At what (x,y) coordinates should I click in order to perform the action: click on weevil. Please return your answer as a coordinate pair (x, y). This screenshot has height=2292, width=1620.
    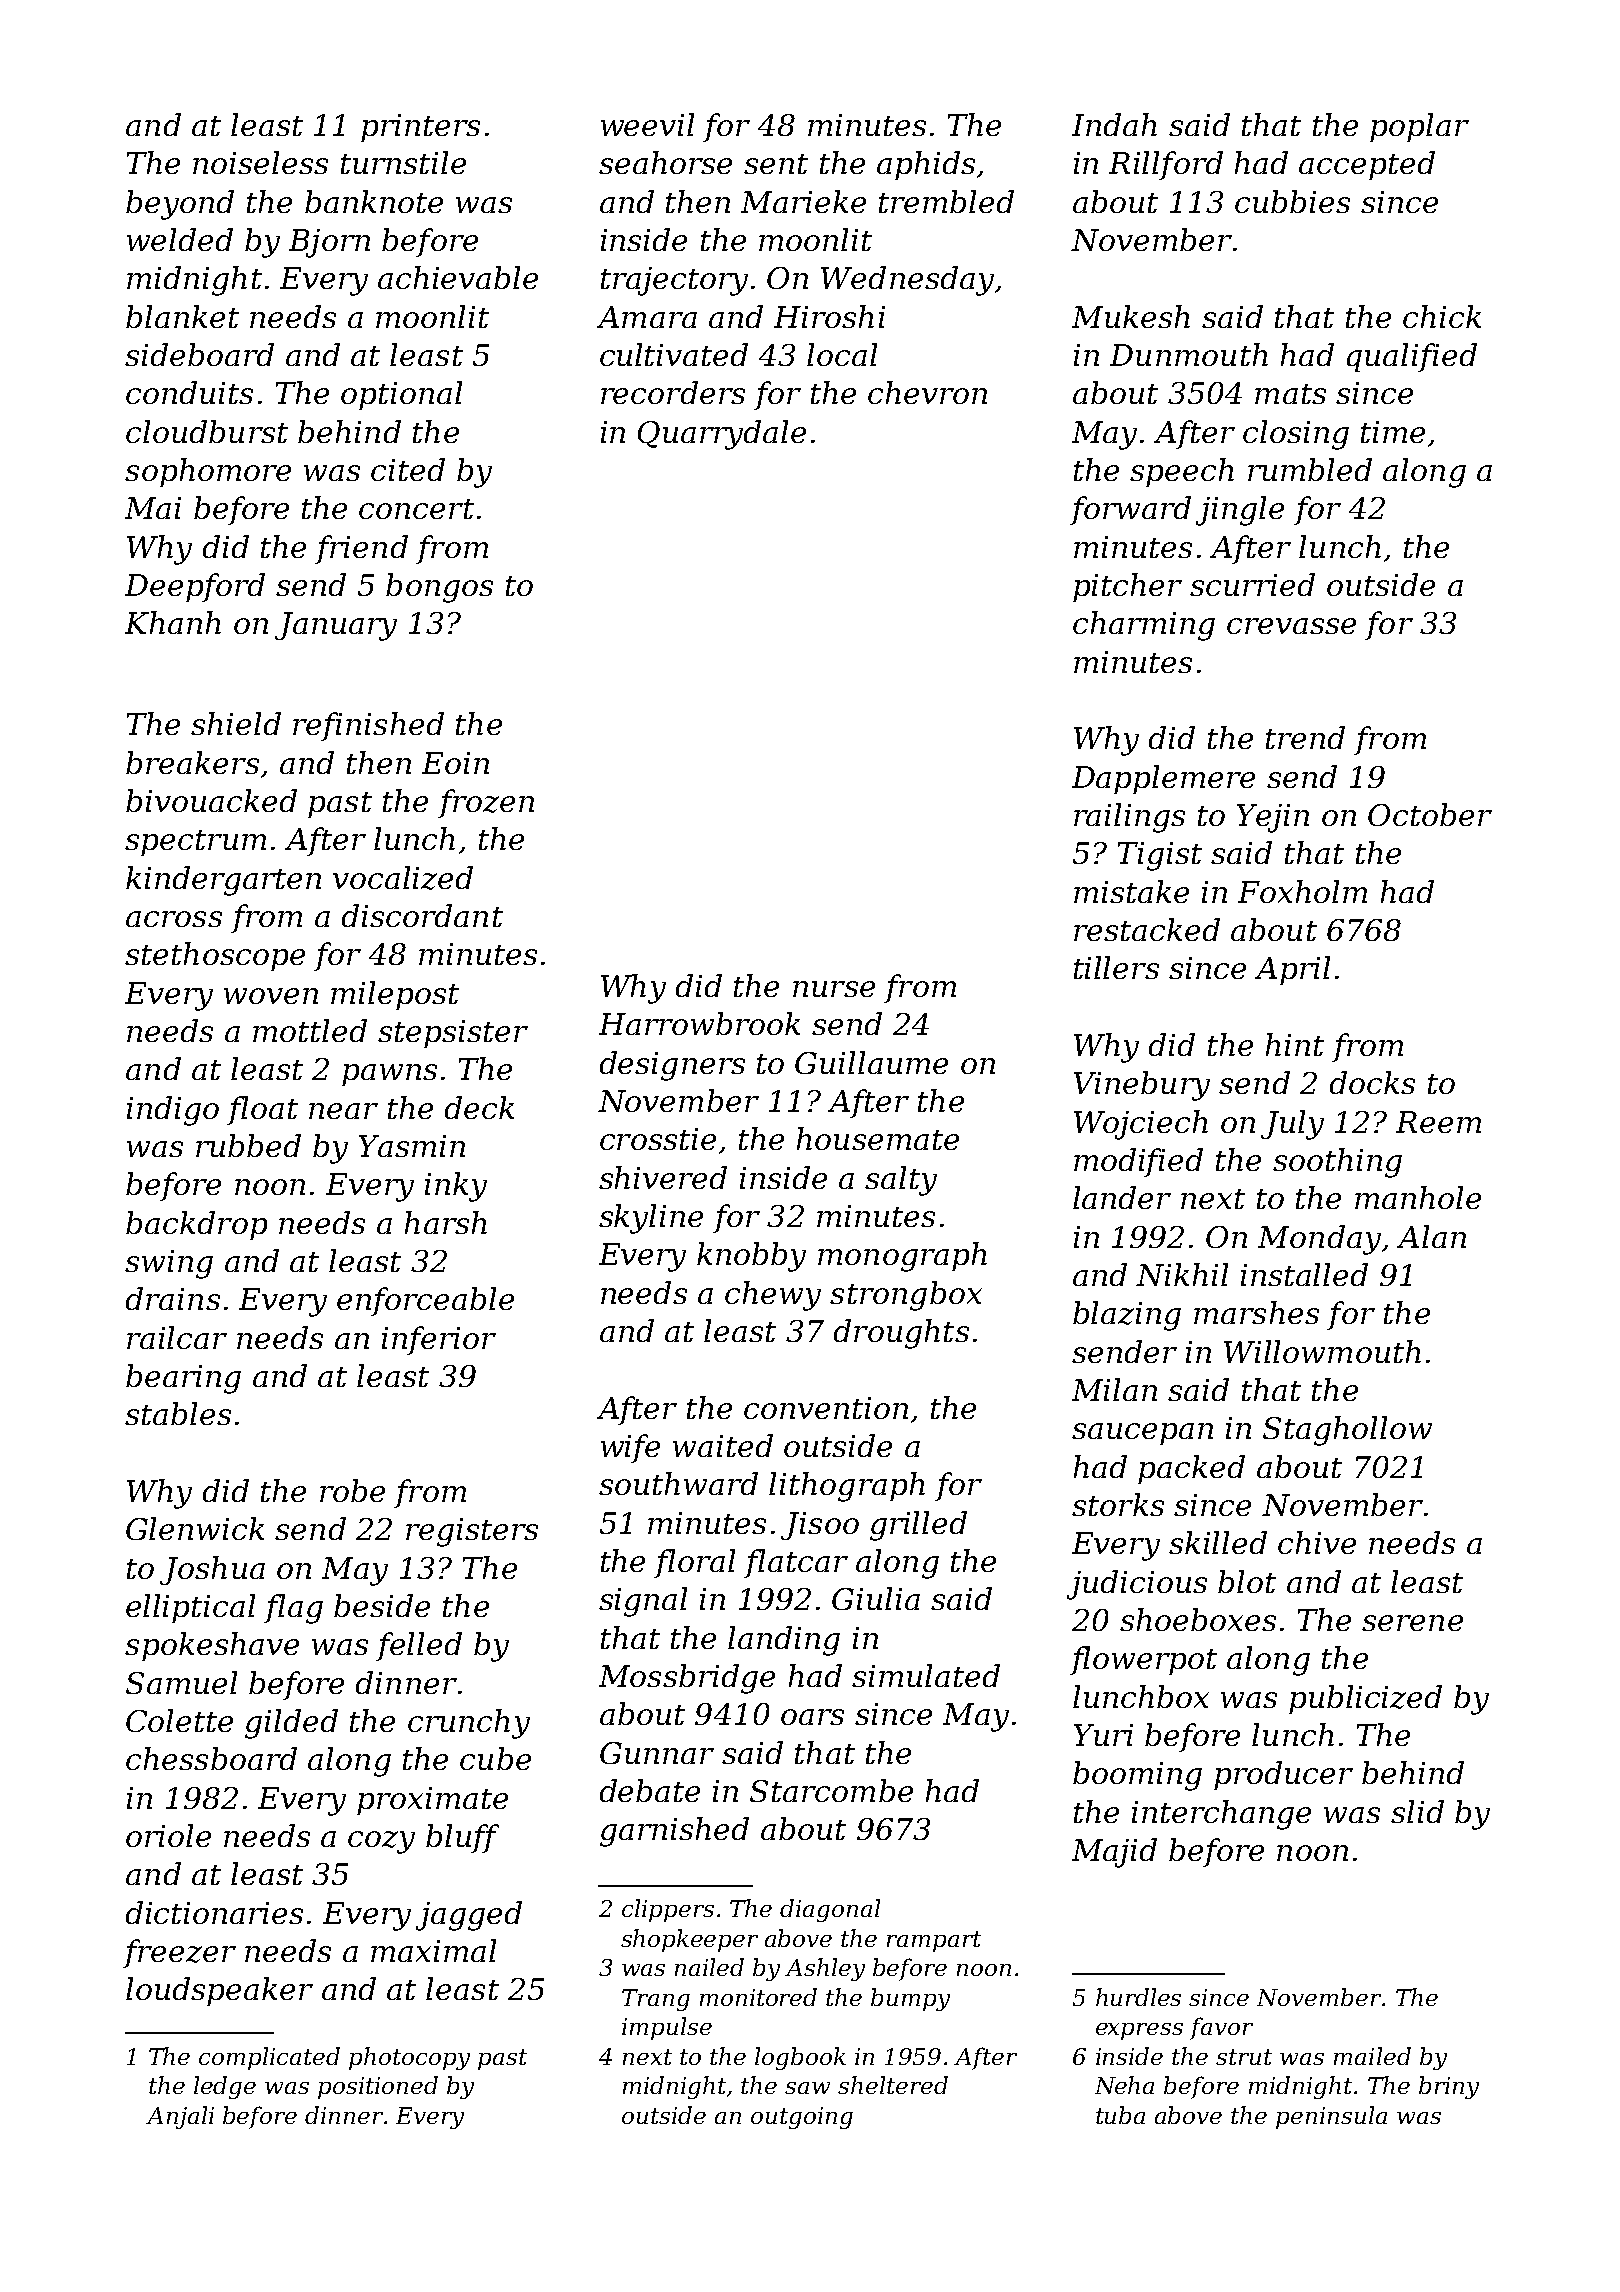
    Looking at the image, I should click on (647, 124).
